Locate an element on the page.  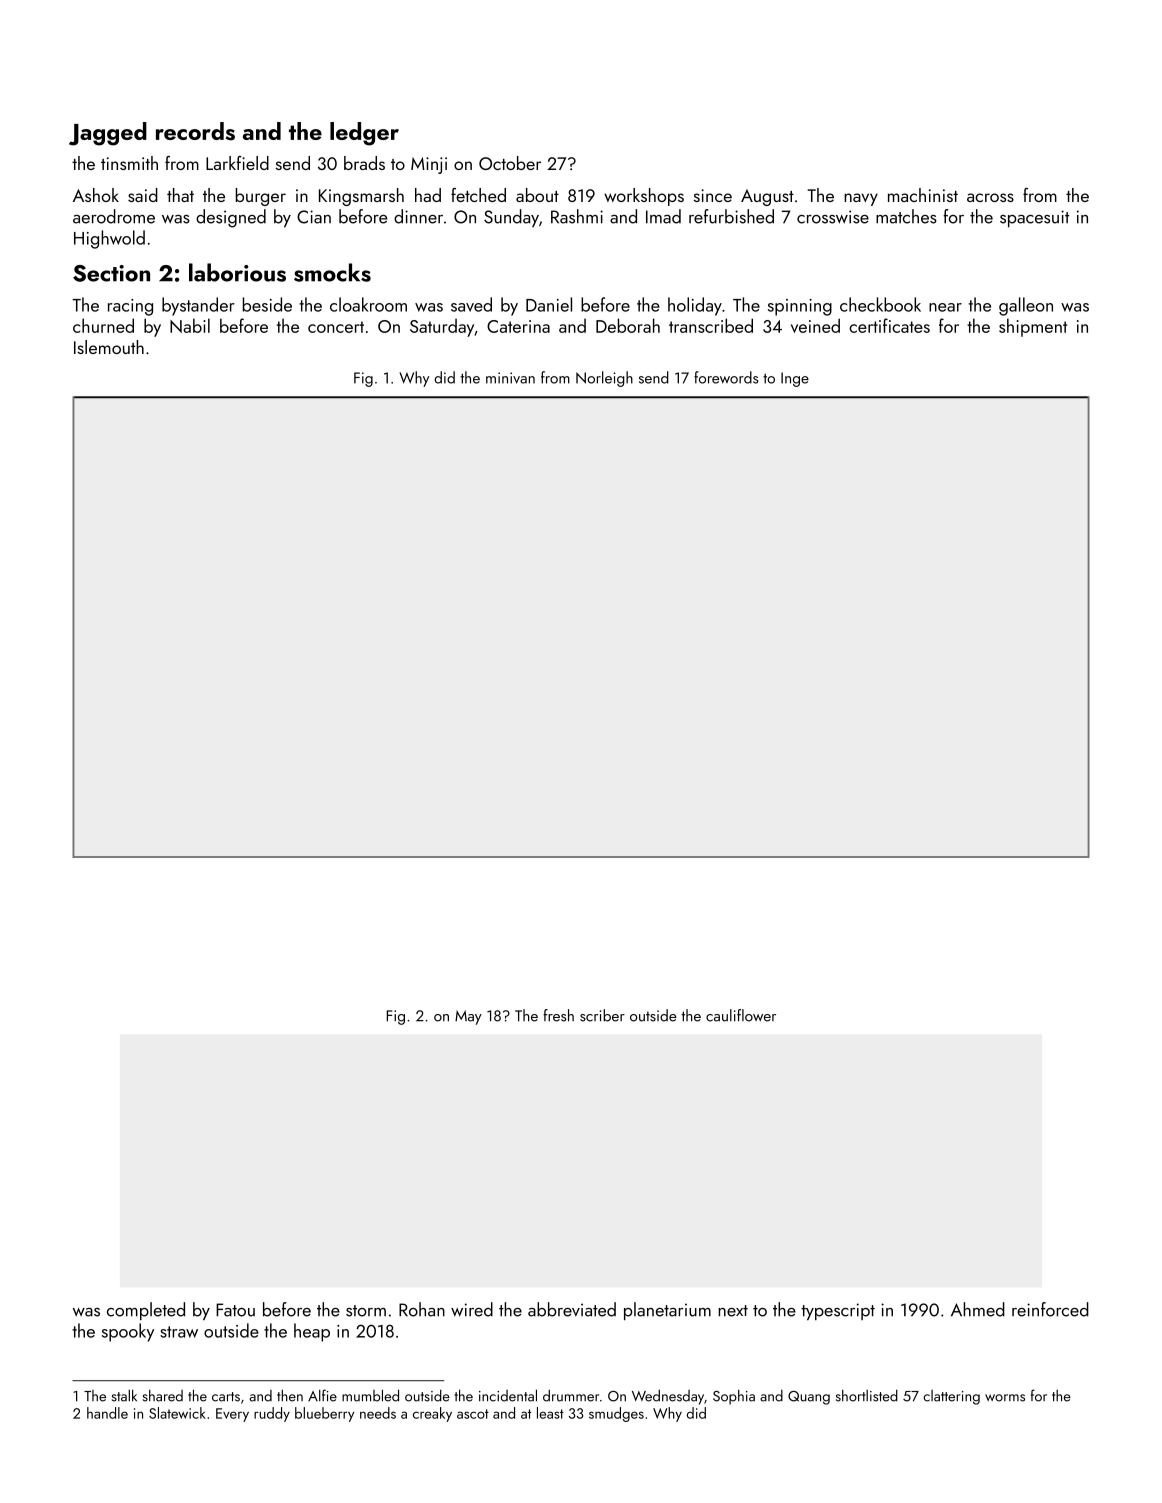
Inge is located at coordinates (795, 379).
